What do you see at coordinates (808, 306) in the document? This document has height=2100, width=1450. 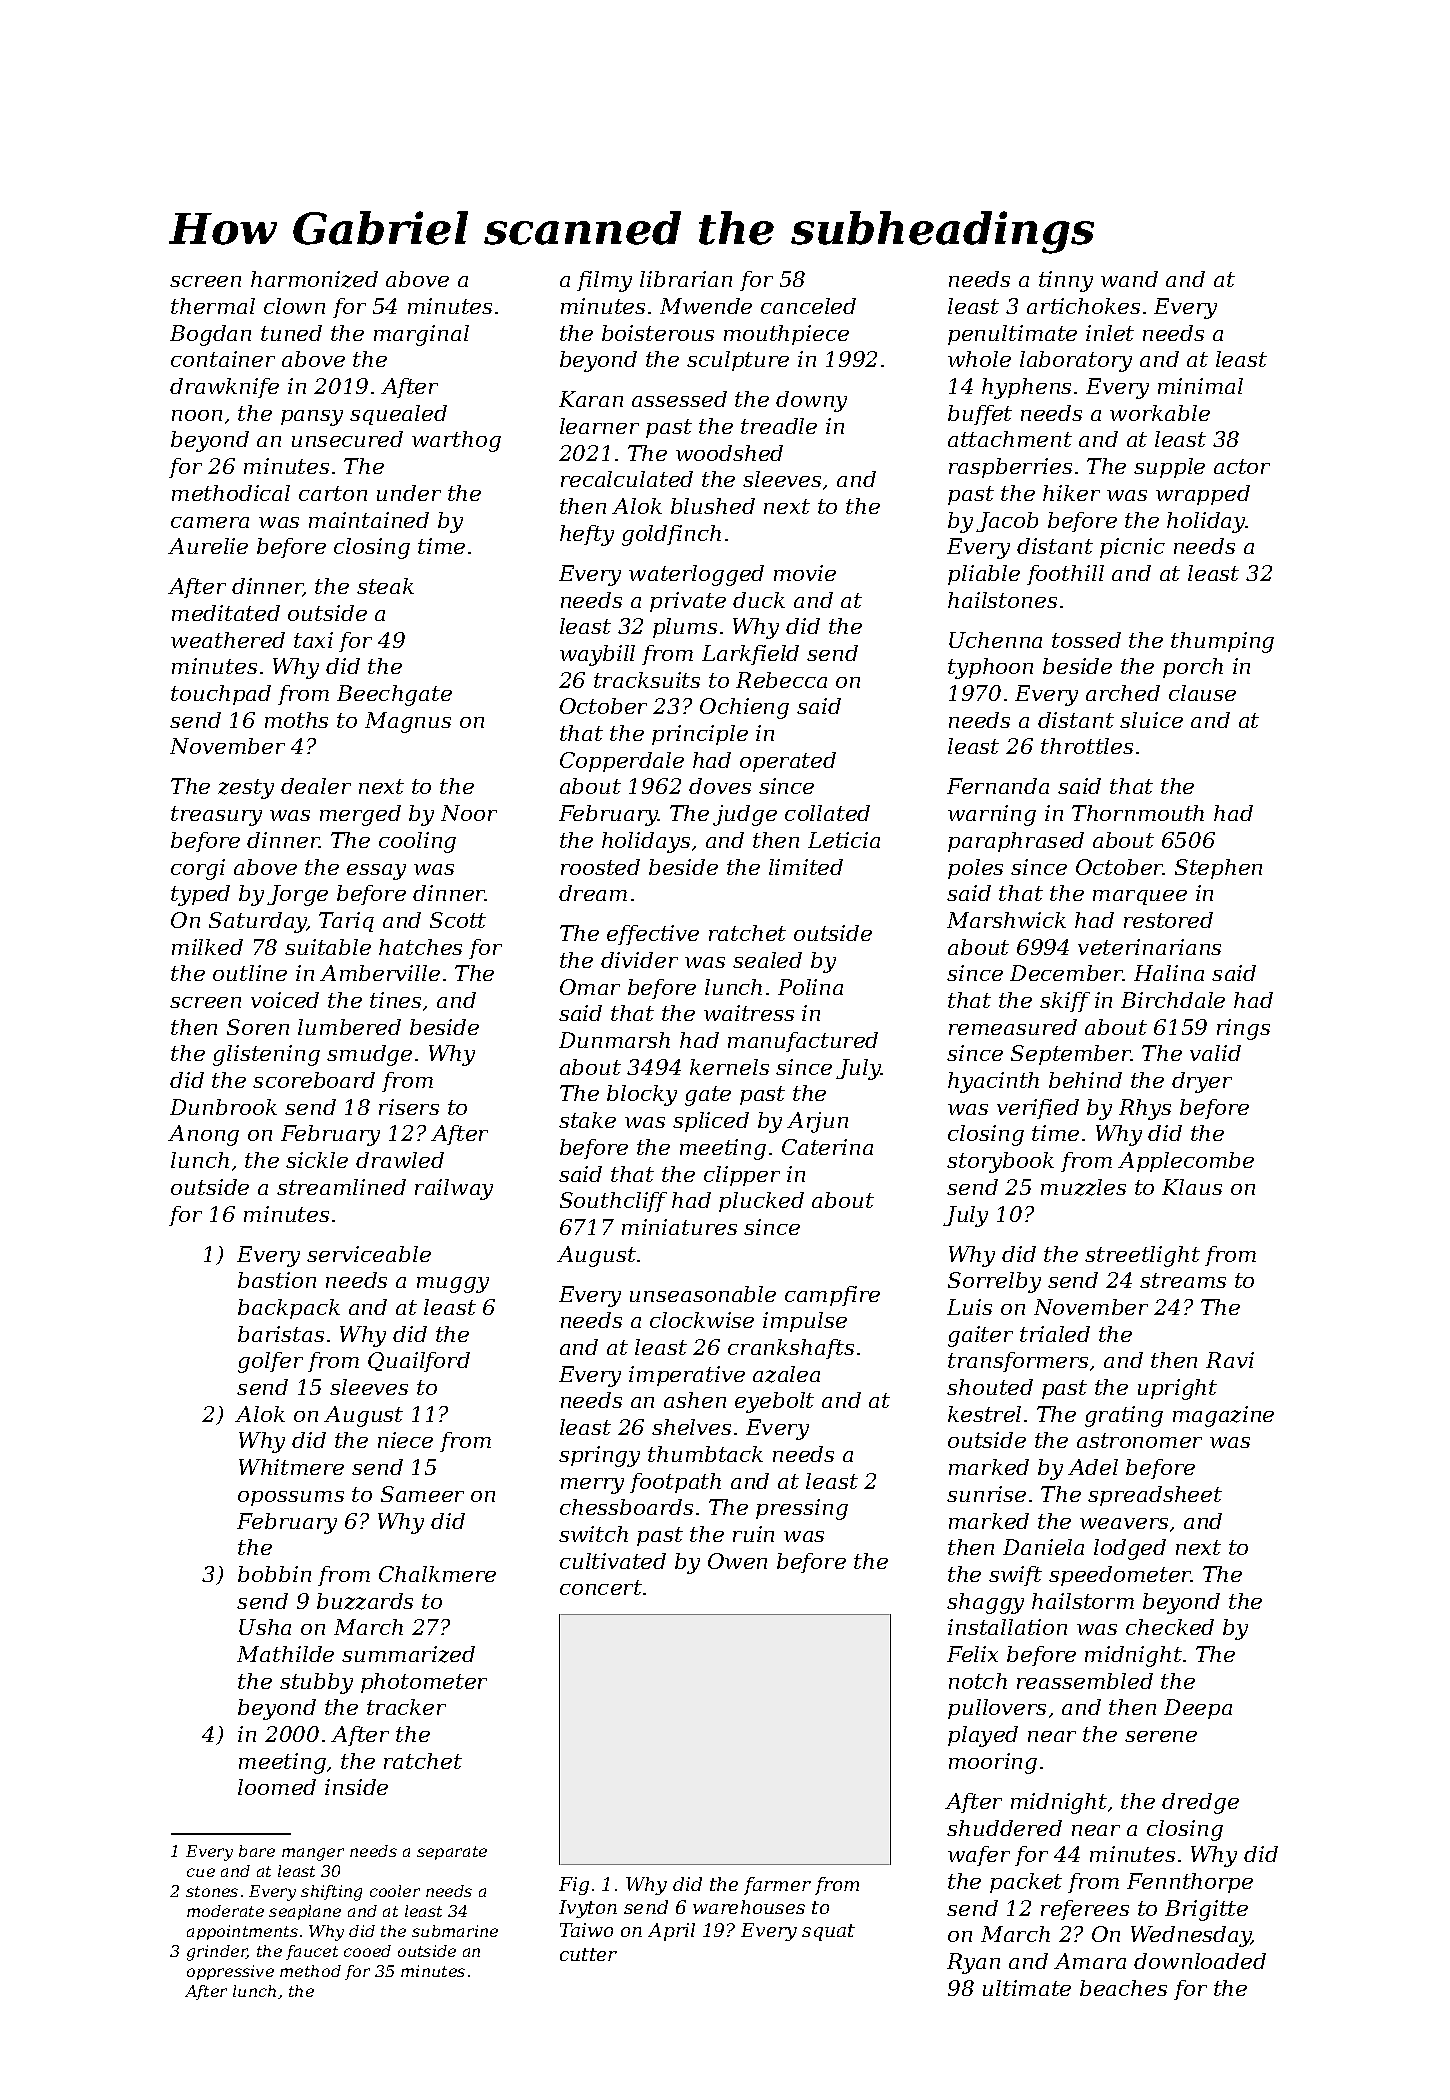 I see `canceled` at bounding box center [808, 306].
